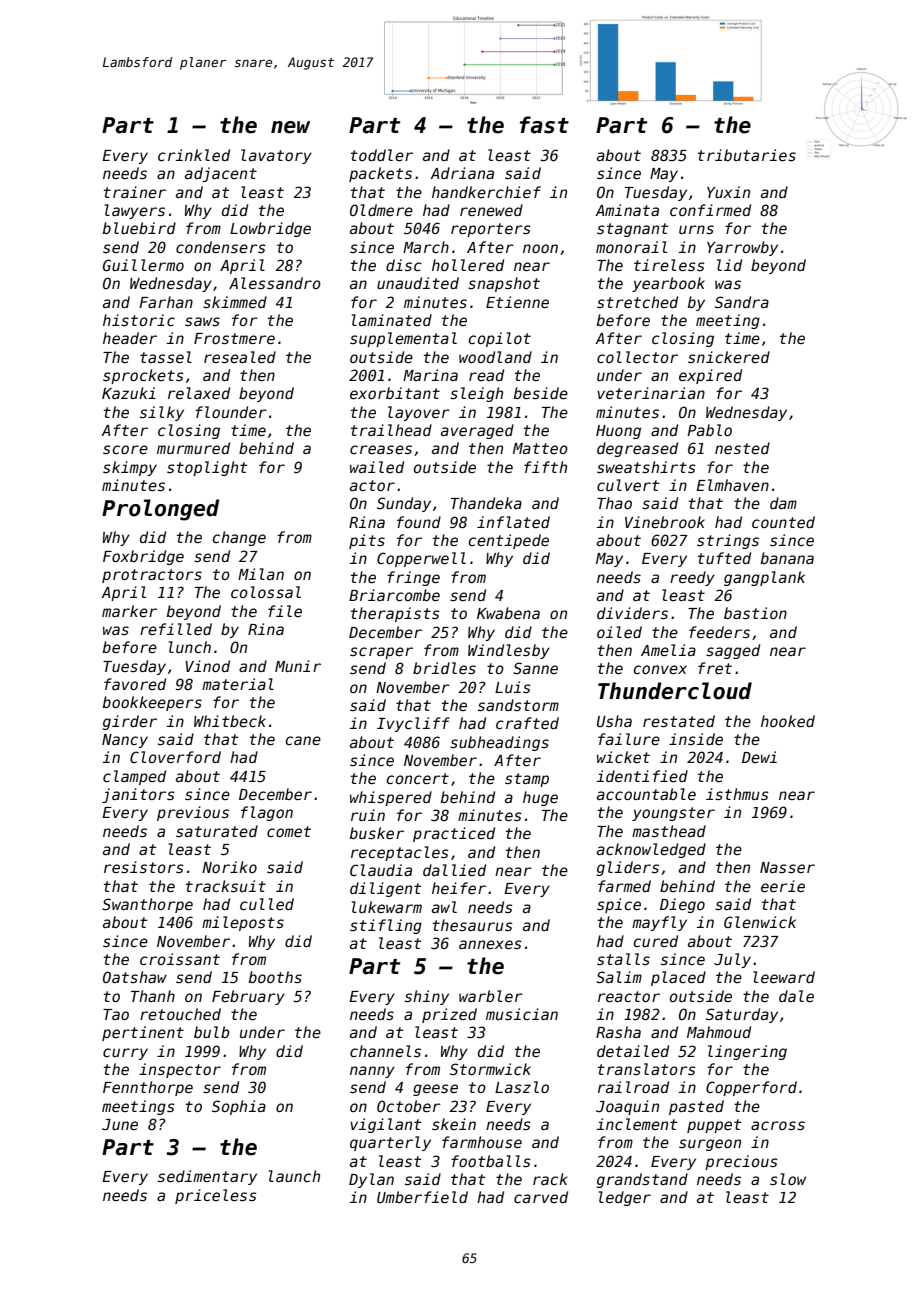  What do you see at coordinates (518, 705) in the screenshot?
I see `sandstorm` at bounding box center [518, 705].
